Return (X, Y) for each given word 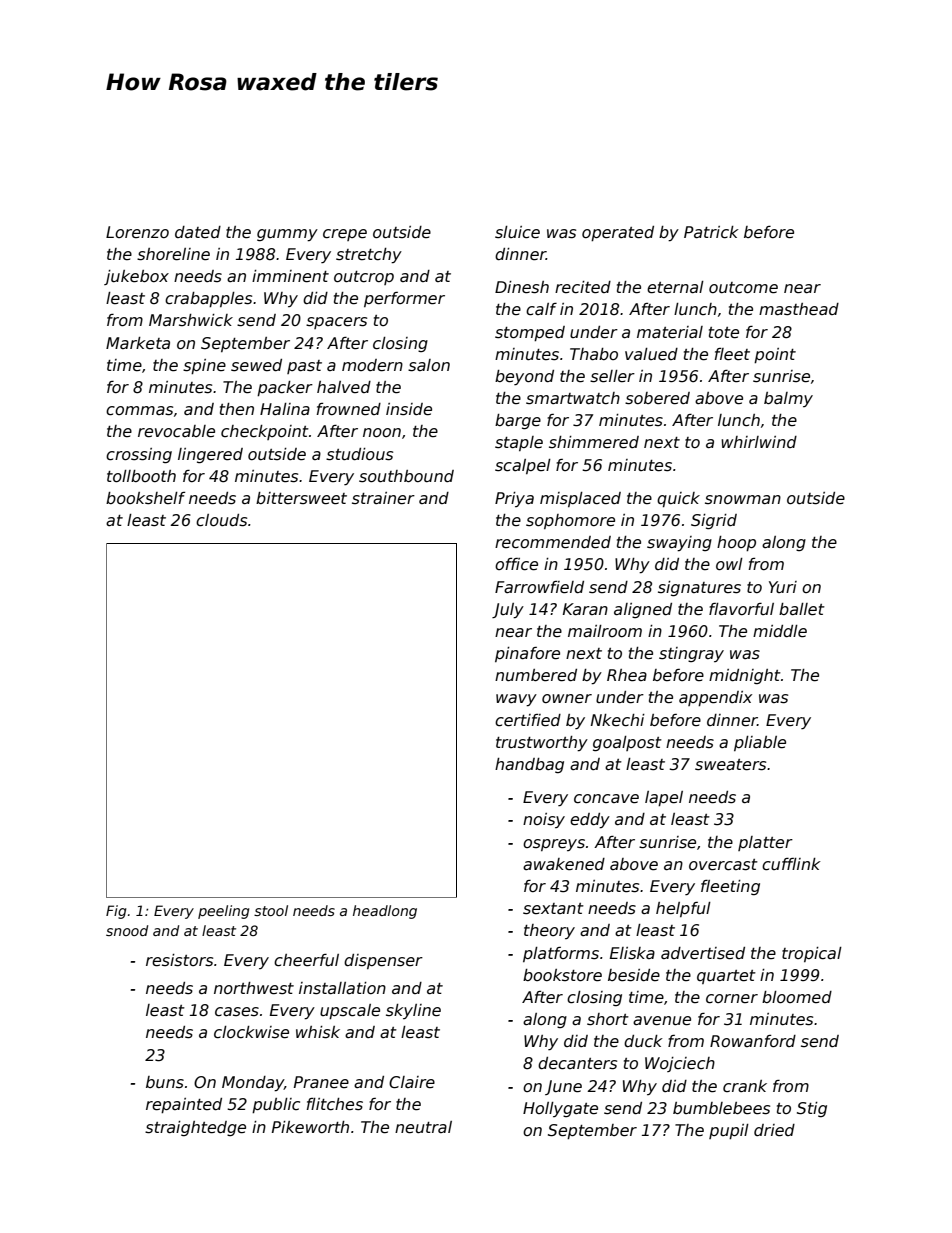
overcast (723, 865)
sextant (553, 909)
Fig (116, 912)
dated (198, 232)
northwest (254, 988)
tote (724, 333)
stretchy (369, 256)
